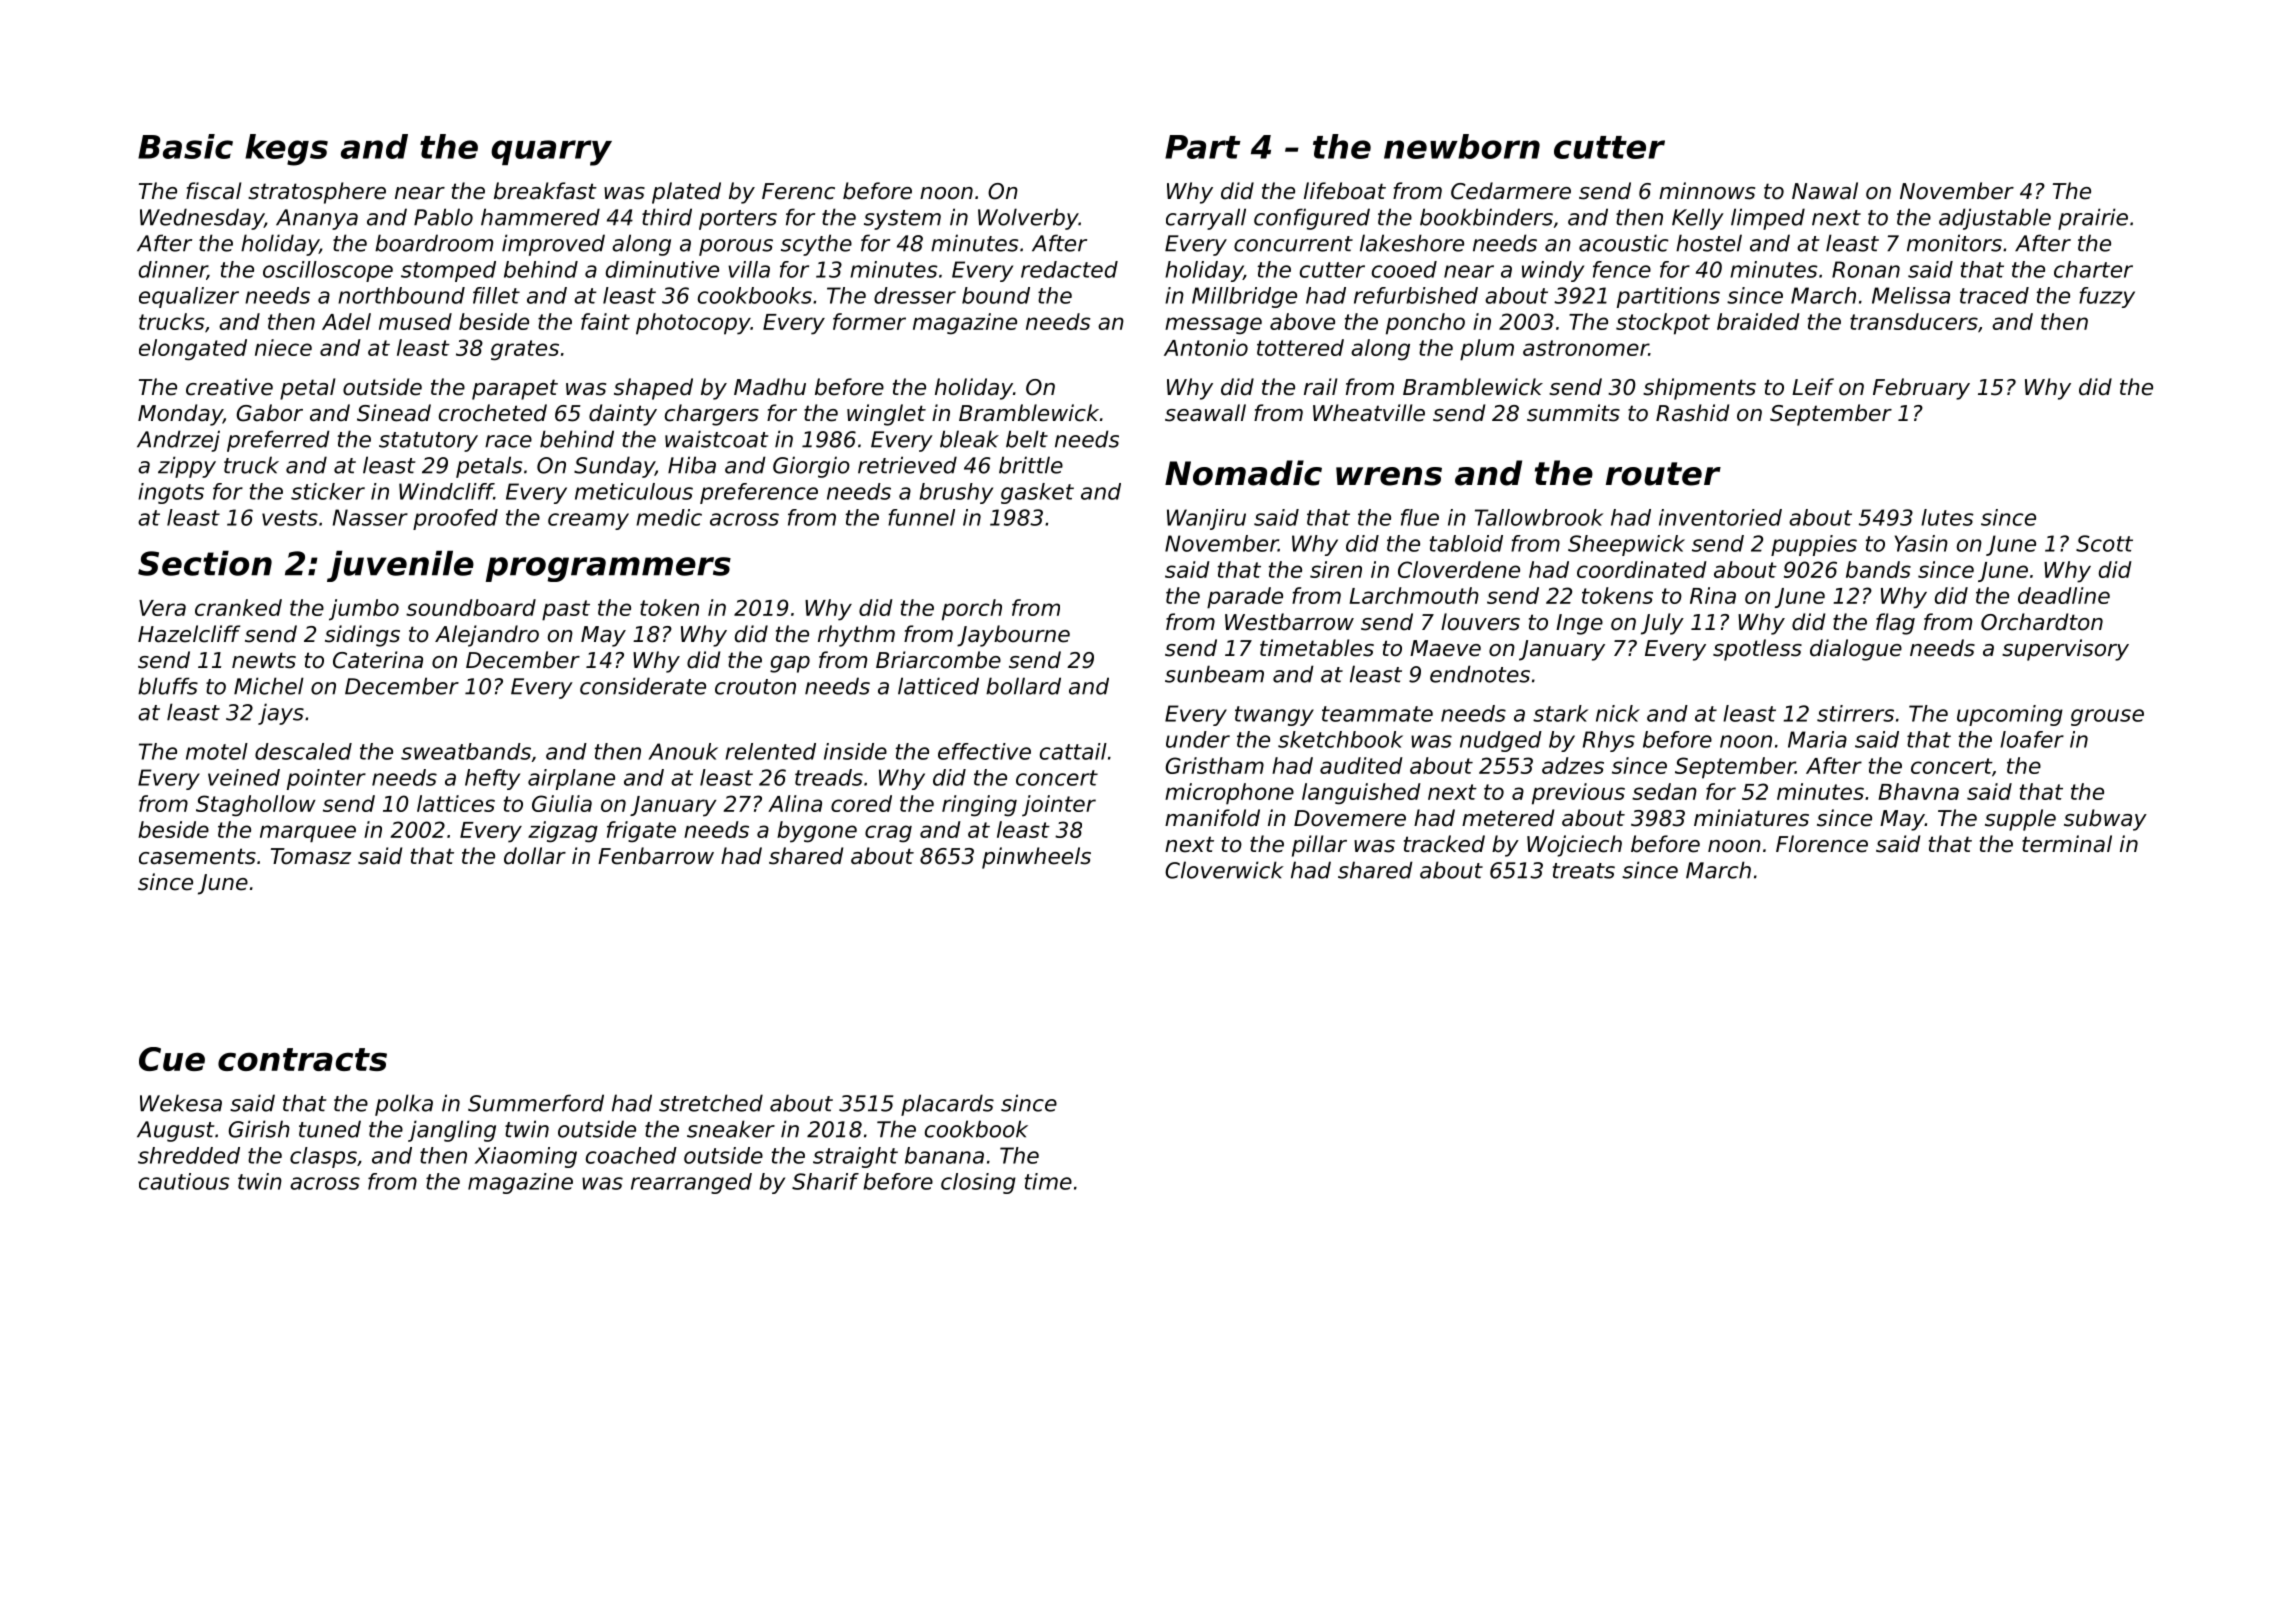  What do you see at coordinates (944, 1155) in the screenshot?
I see `banana` at bounding box center [944, 1155].
